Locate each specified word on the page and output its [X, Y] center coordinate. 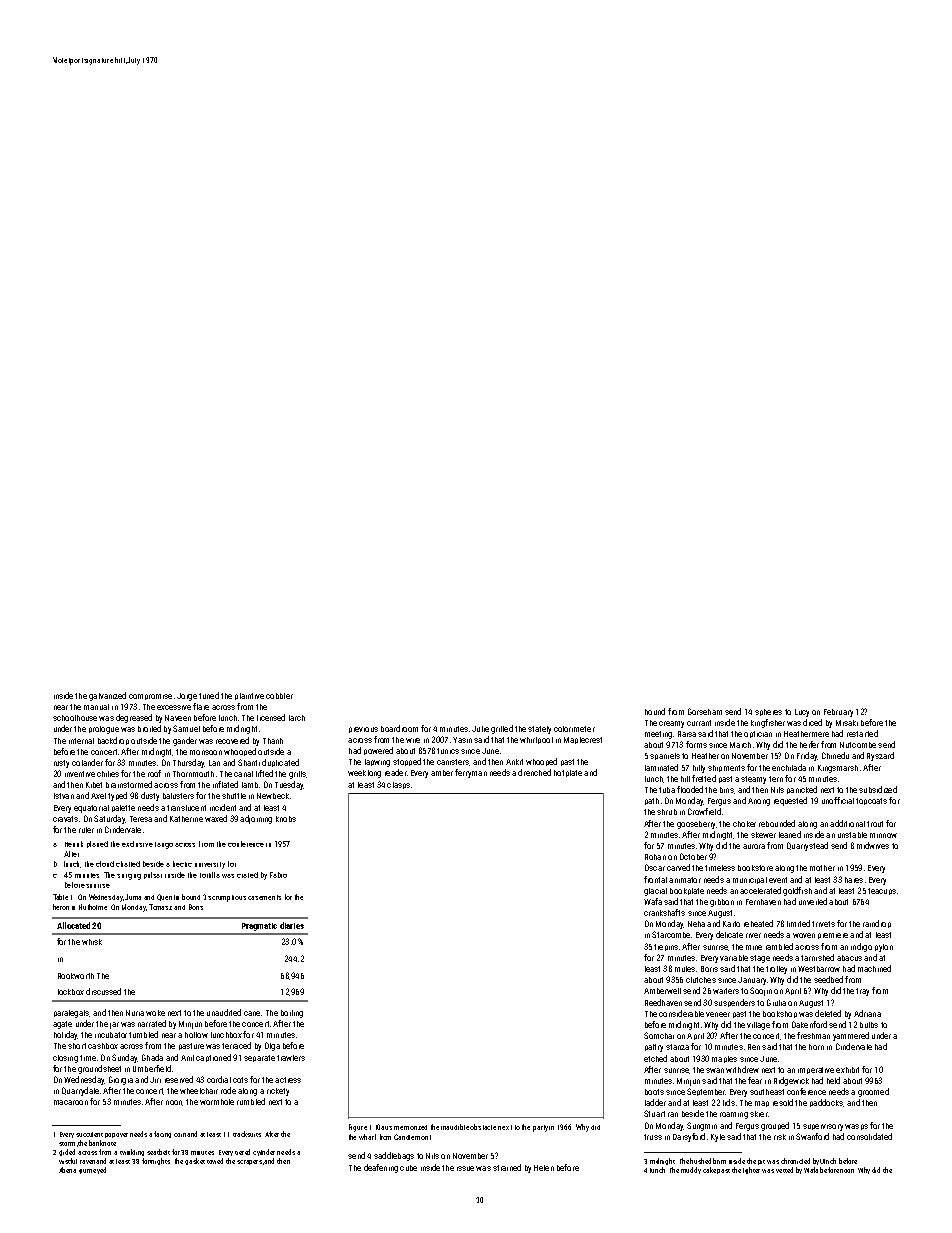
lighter [751, 1170]
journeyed [92, 1170]
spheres [768, 712]
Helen [544, 1168]
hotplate [568, 773]
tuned [209, 695]
